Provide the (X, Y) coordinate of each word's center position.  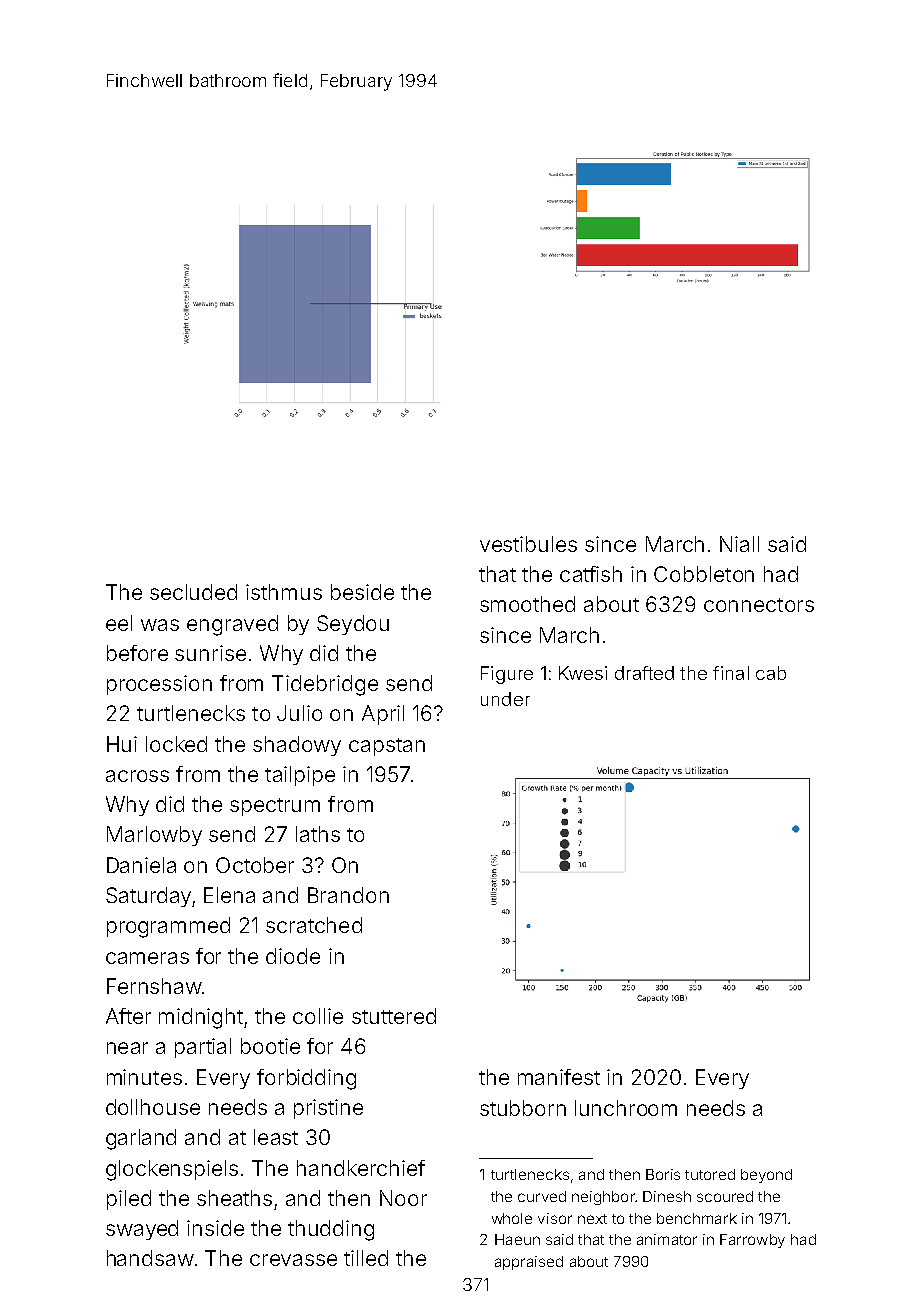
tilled (366, 1258)
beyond (766, 1176)
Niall (739, 544)
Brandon (348, 895)
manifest (559, 1077)
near (127, 1048)
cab (771, 673)
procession (159, 685)
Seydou (353, 625)
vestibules (528, 544)
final (731, 673)
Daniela (141, 865)
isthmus (284, 592)
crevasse (293, 1260)
